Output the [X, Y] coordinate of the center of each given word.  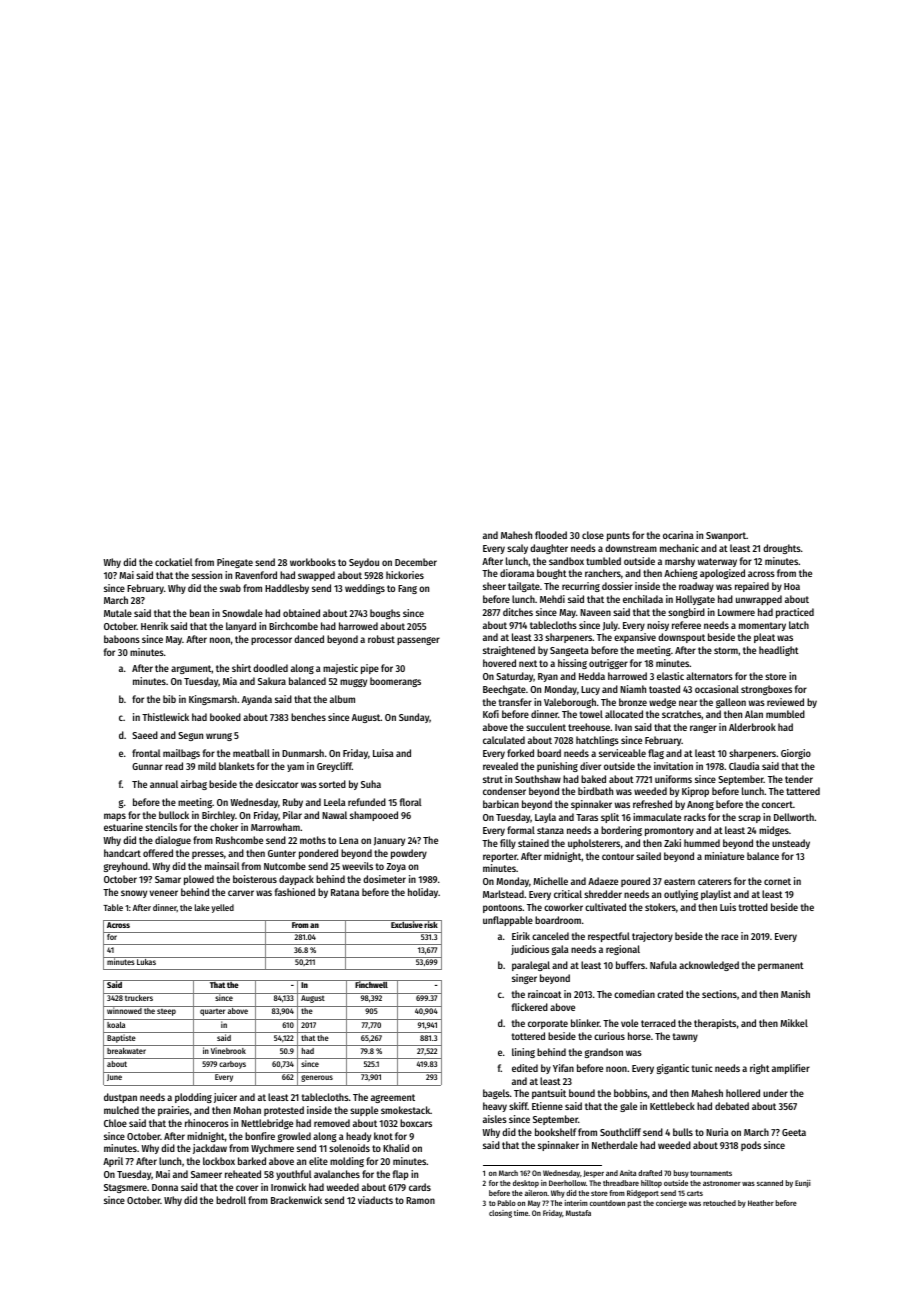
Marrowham [275, 827]
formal [521, 830]
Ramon [420, 1200]
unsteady [791, 844]
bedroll [231, 1200]
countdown [607, 1203]
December [416, 562]
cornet [777, 881]
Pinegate [235, 563]
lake [202, 907]
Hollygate [695, 600]
